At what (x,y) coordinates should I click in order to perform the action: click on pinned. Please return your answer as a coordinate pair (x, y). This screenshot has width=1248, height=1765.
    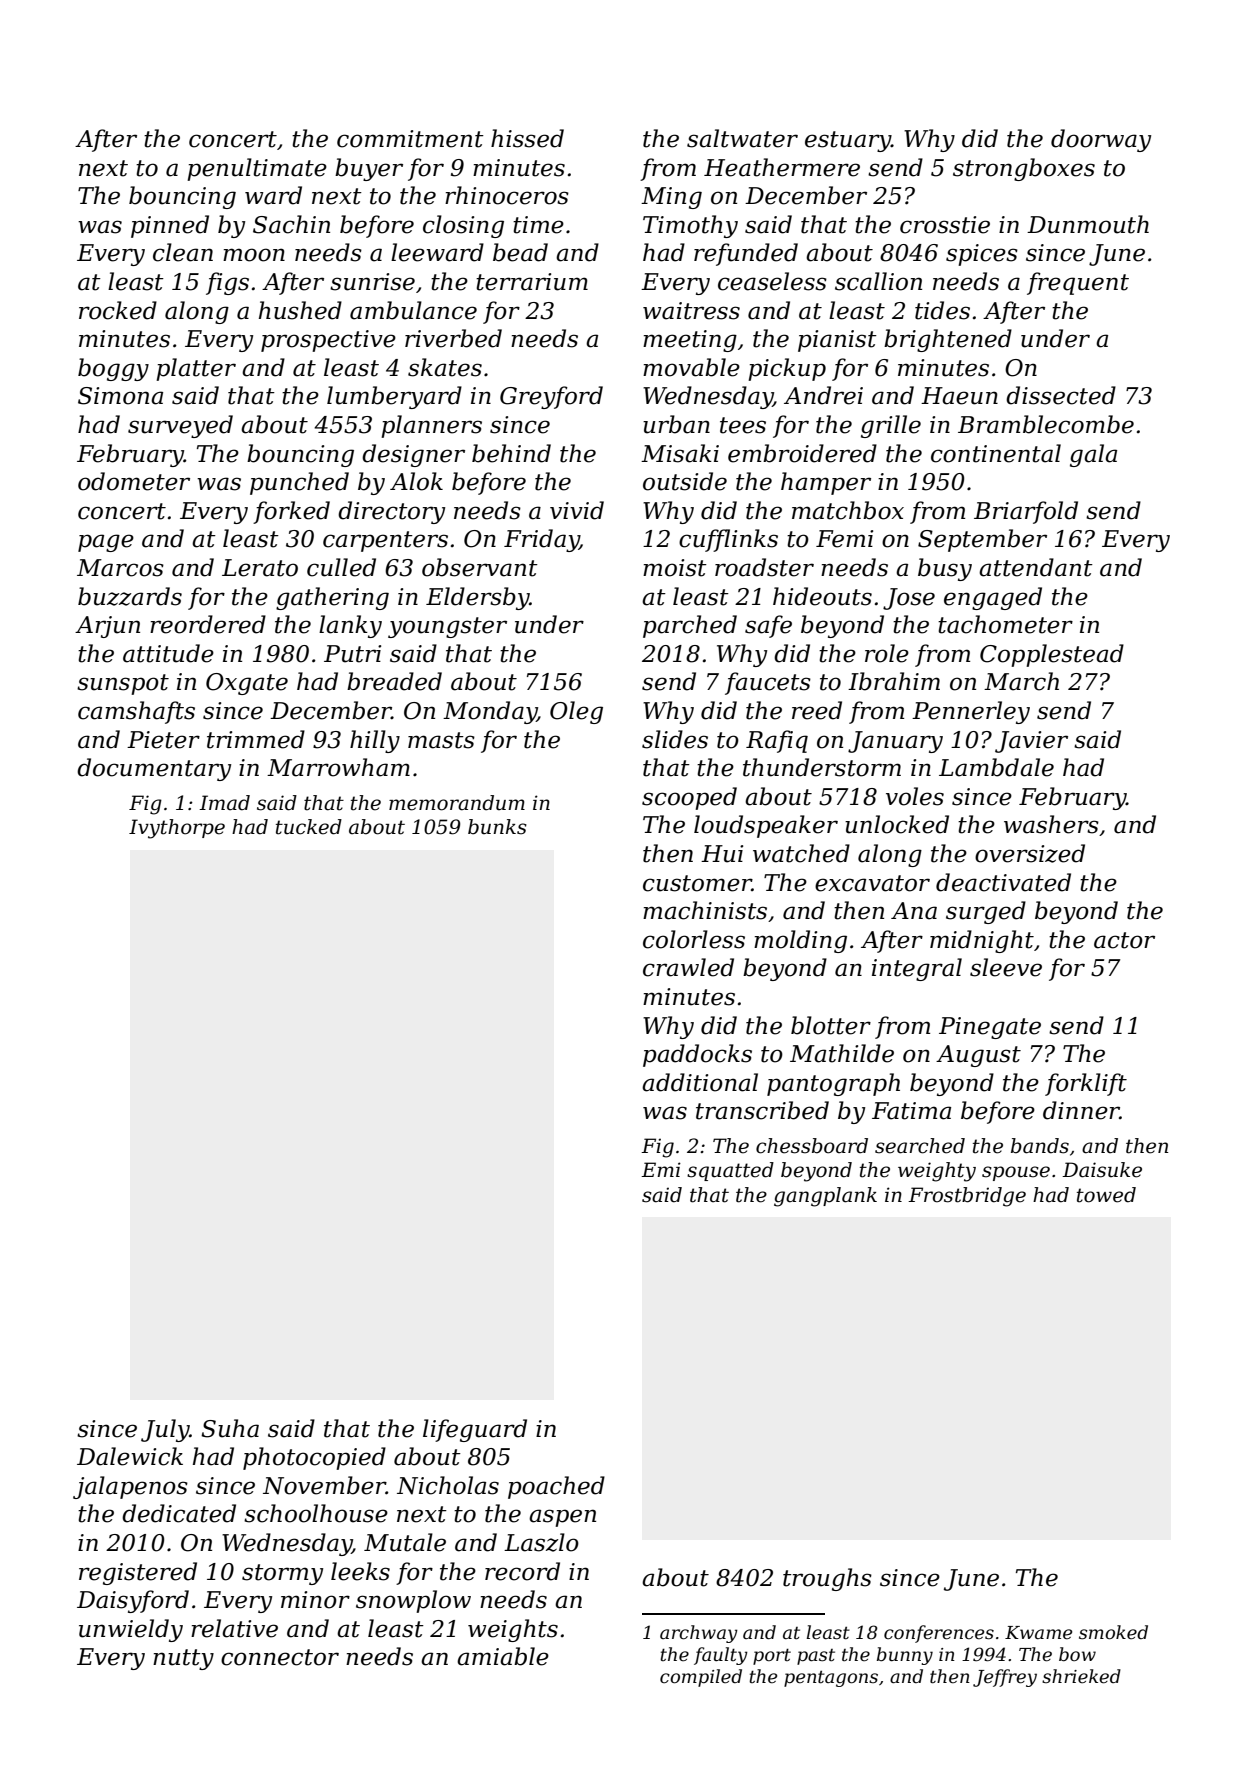
    Looking at the image, I should click on (170, 226).
